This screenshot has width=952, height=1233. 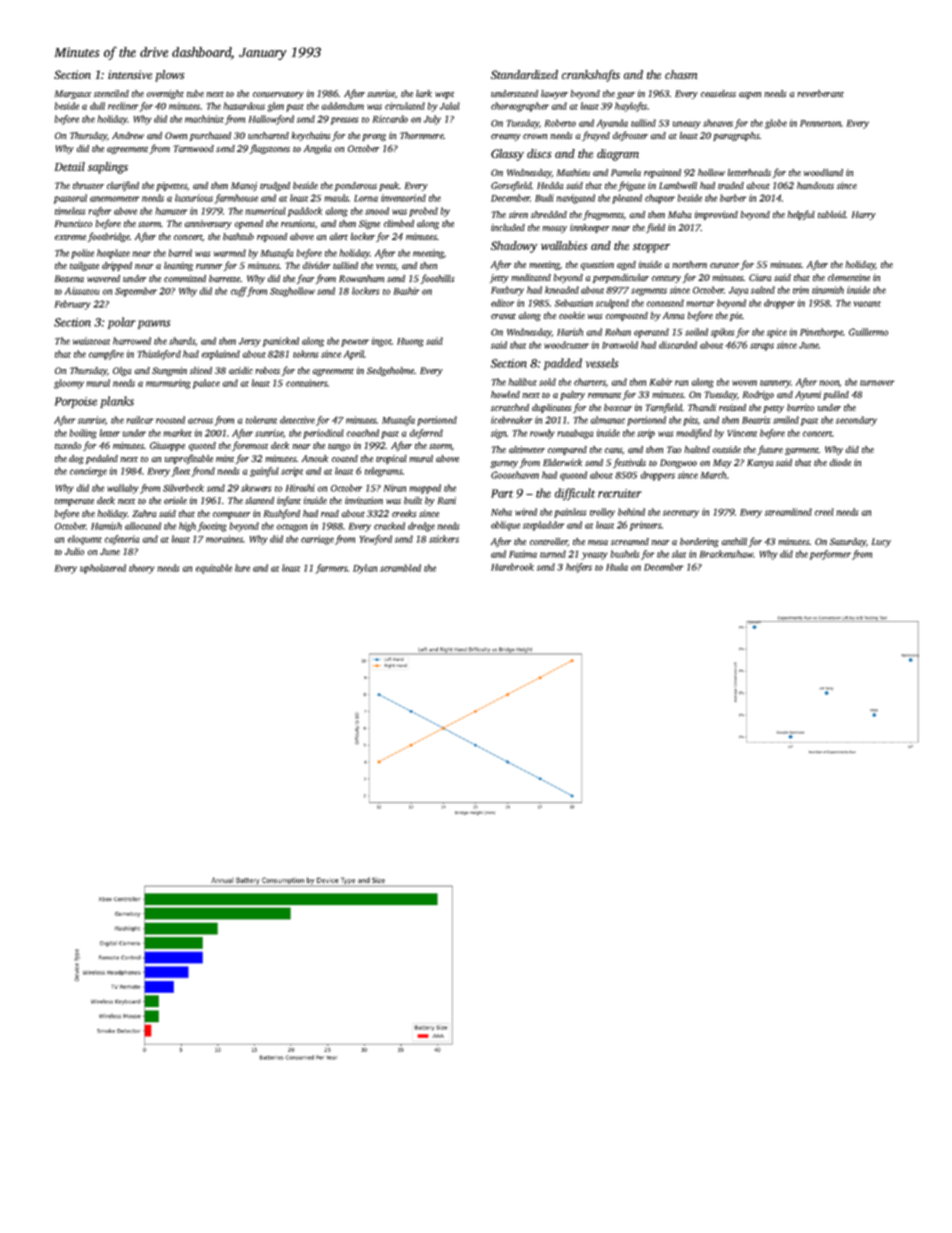 What do you see at coordinates (681, 74) in the screenshot?
I see `chasm` at bounding box center [681, 74].
